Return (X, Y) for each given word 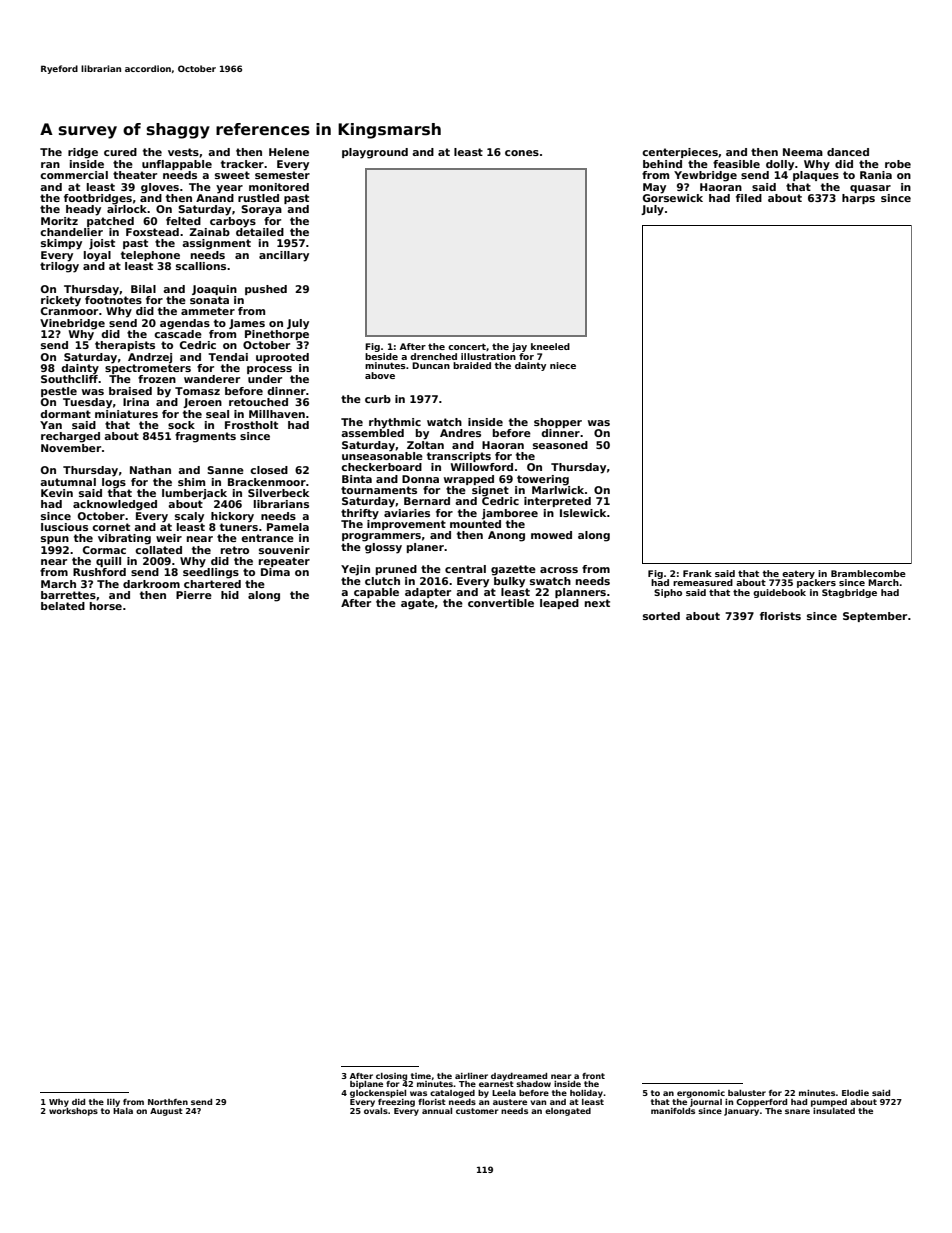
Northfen (168, 1102)
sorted (661, 616)
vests (183, 152)
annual (437, 1111)
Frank (697, 573)
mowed (551, 535)
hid (230, 595)
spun (55, 540)
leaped (559, 604)
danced (848, 152)
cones (522, 153)
